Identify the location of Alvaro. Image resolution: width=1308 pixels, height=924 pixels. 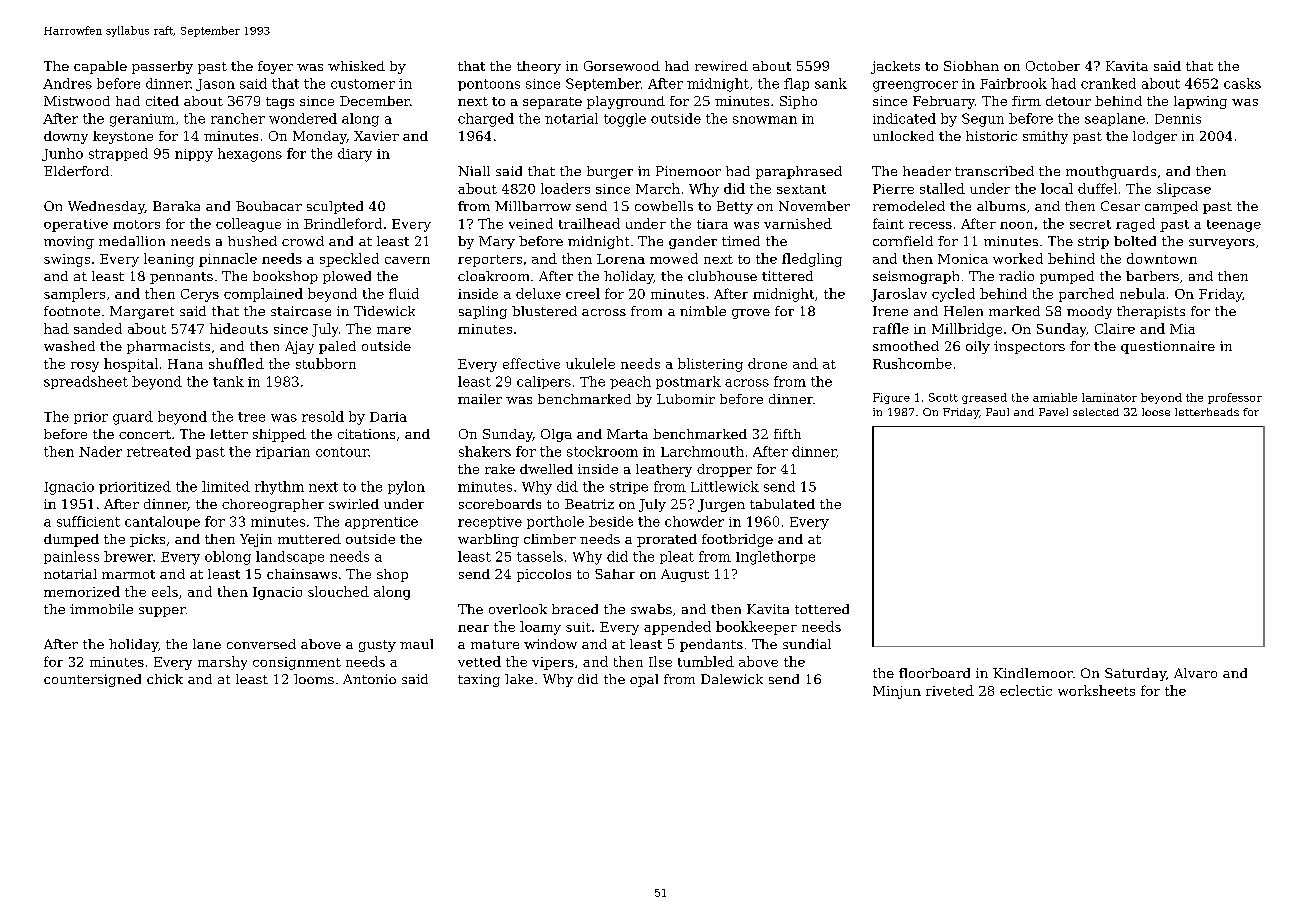
(1195, 673).
